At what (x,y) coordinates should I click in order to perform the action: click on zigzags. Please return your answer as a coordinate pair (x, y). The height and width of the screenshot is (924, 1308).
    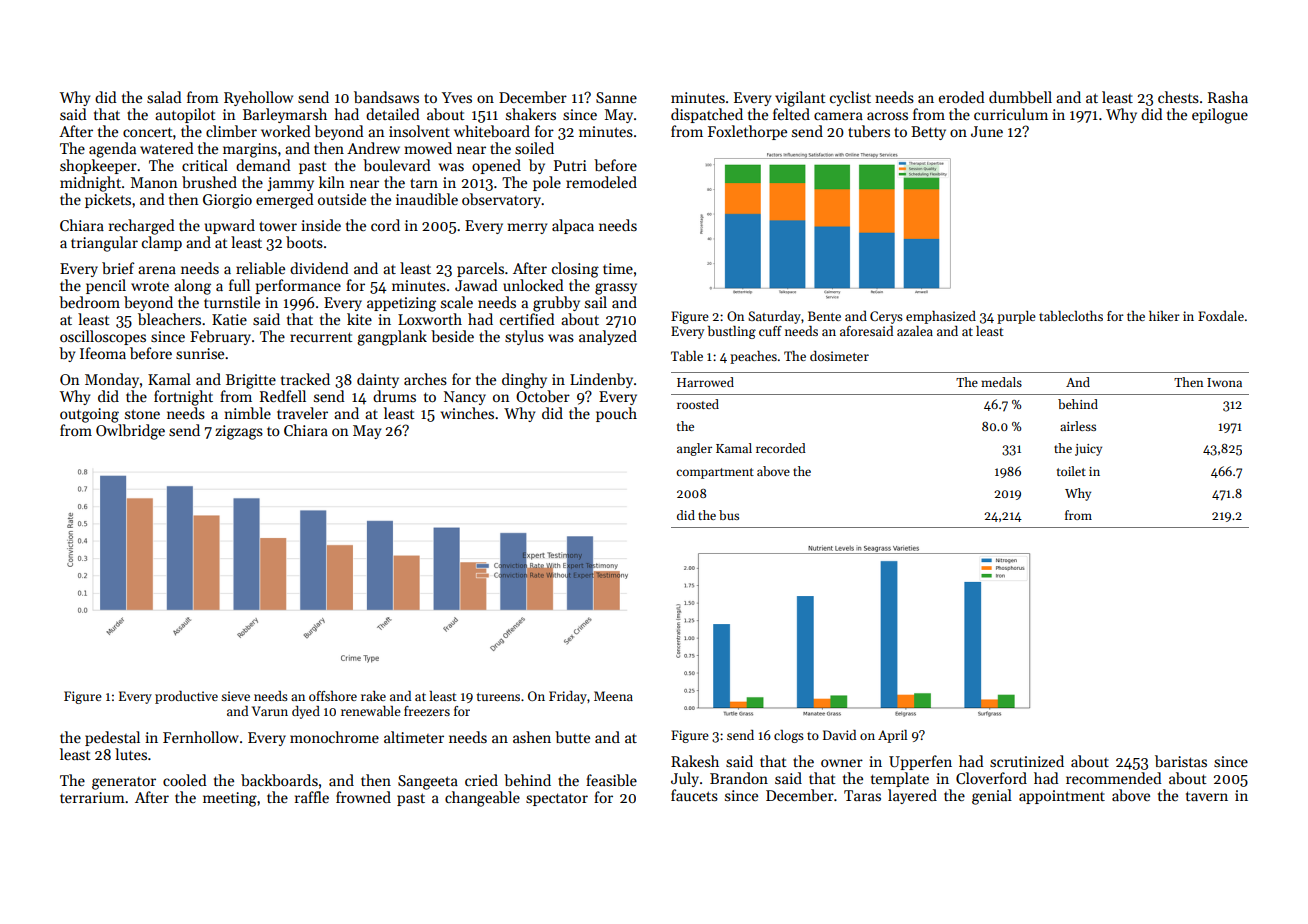
    Looking at the image, I should click on (239, 432).
